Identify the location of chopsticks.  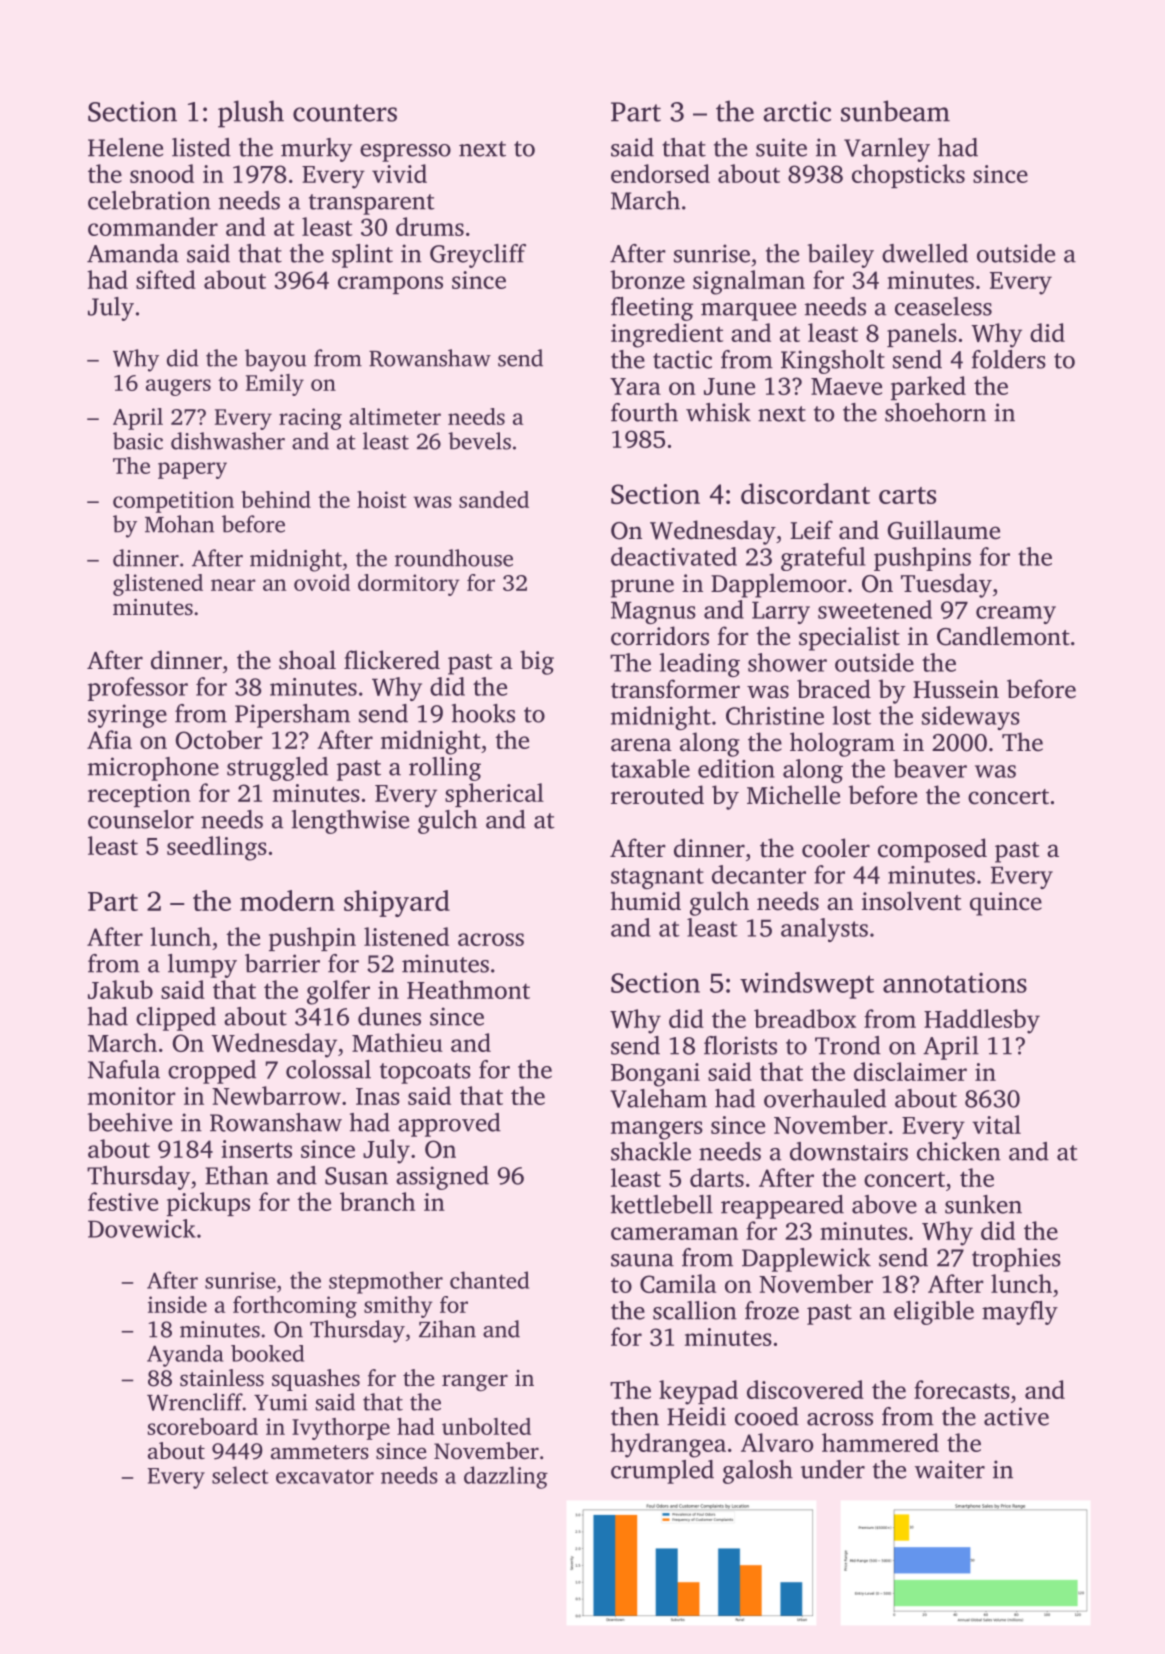
(908, 176).
